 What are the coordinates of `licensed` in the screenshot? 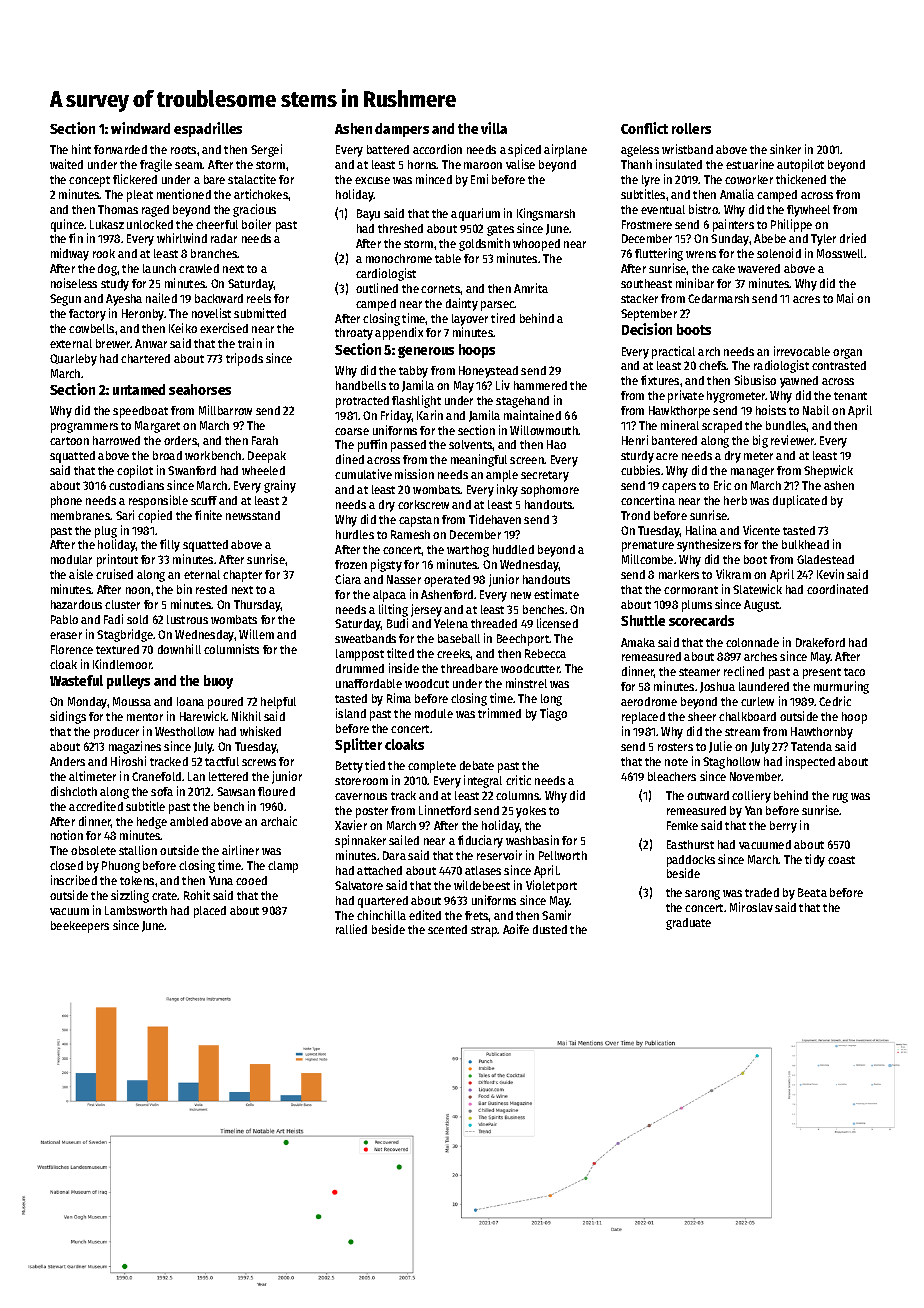 It's located at (557, 623).
